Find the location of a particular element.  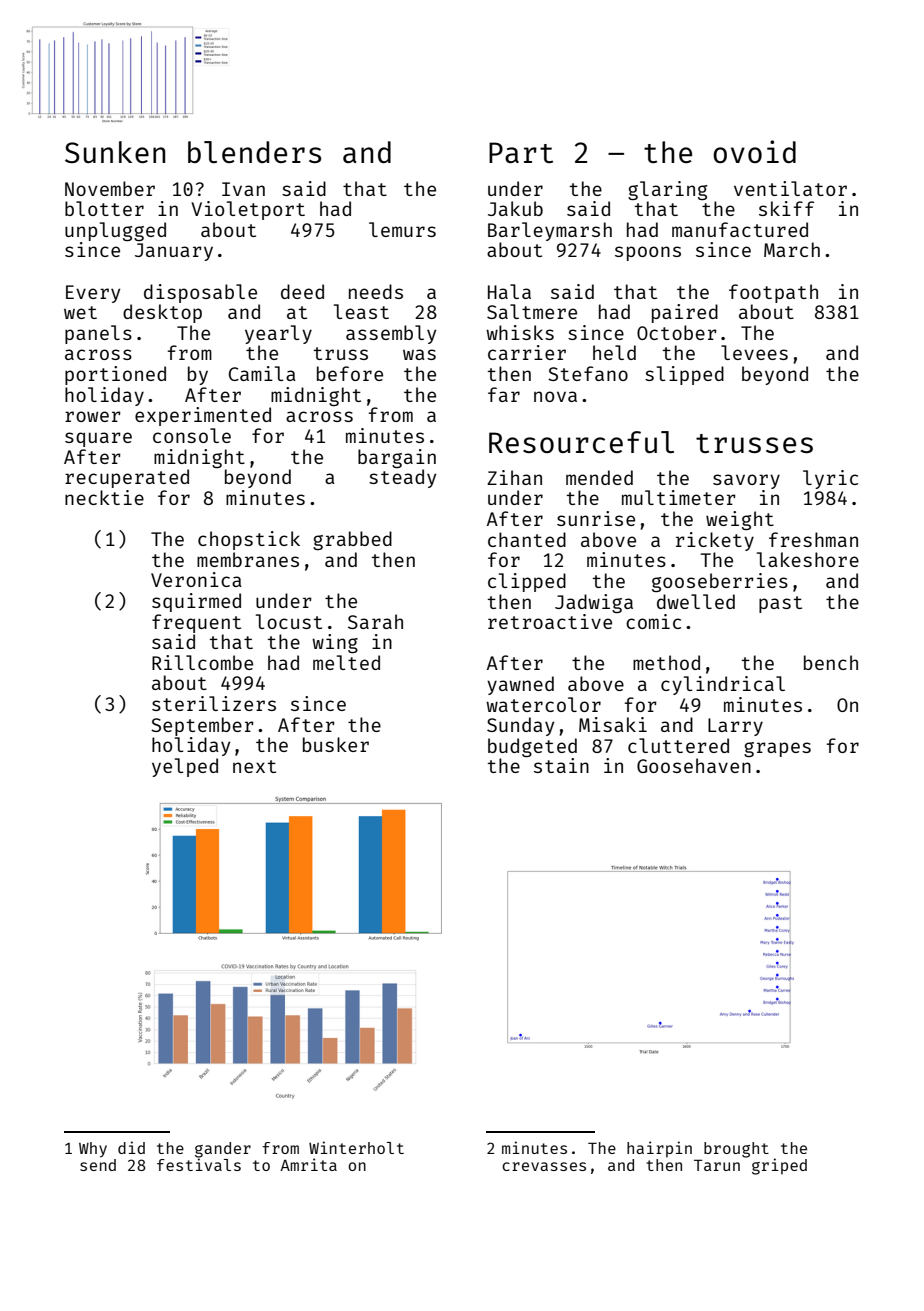

crevasses is located at coordinates (544, 1166).
